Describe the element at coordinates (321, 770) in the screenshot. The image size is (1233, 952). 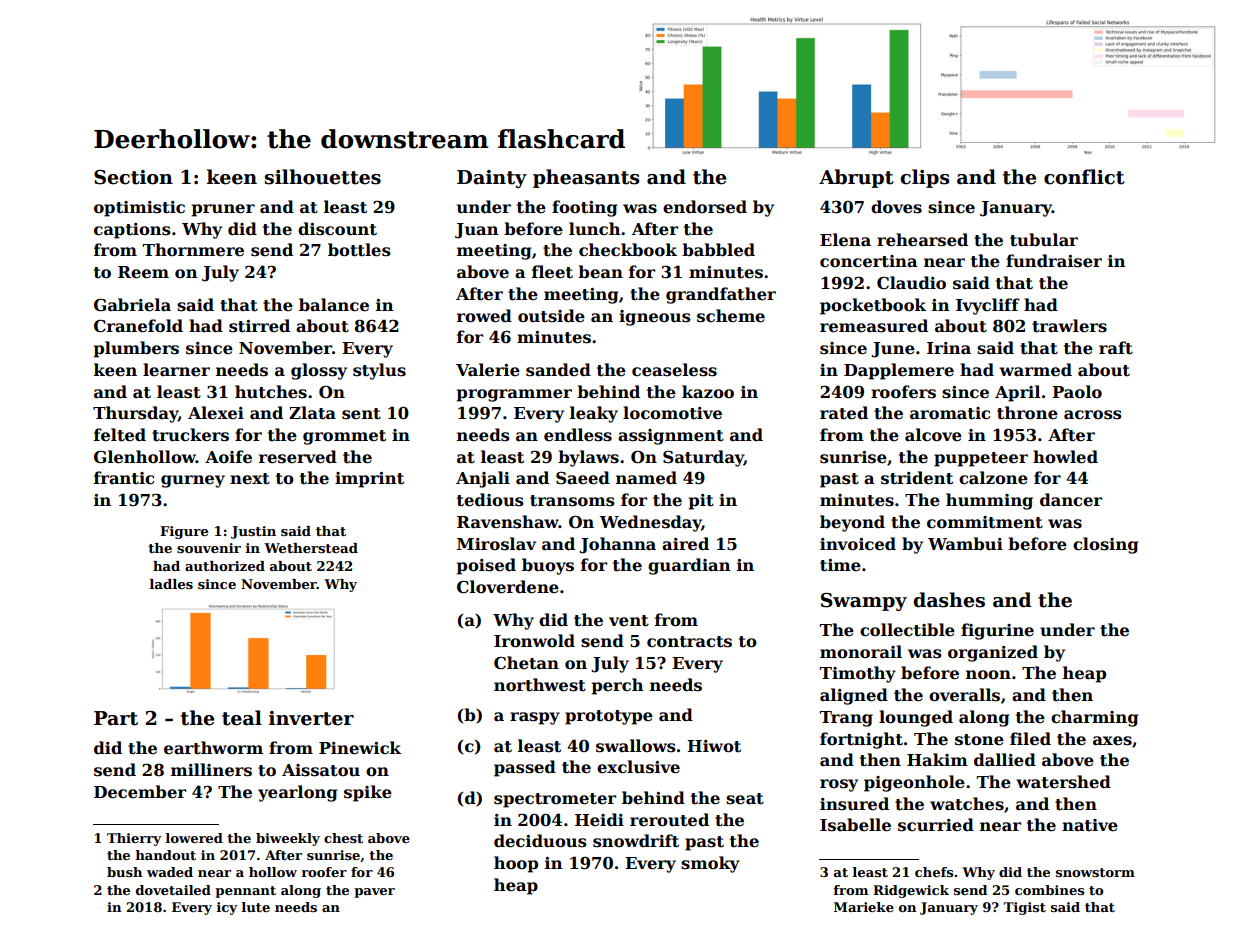
I see `Aissatou` at that location.
